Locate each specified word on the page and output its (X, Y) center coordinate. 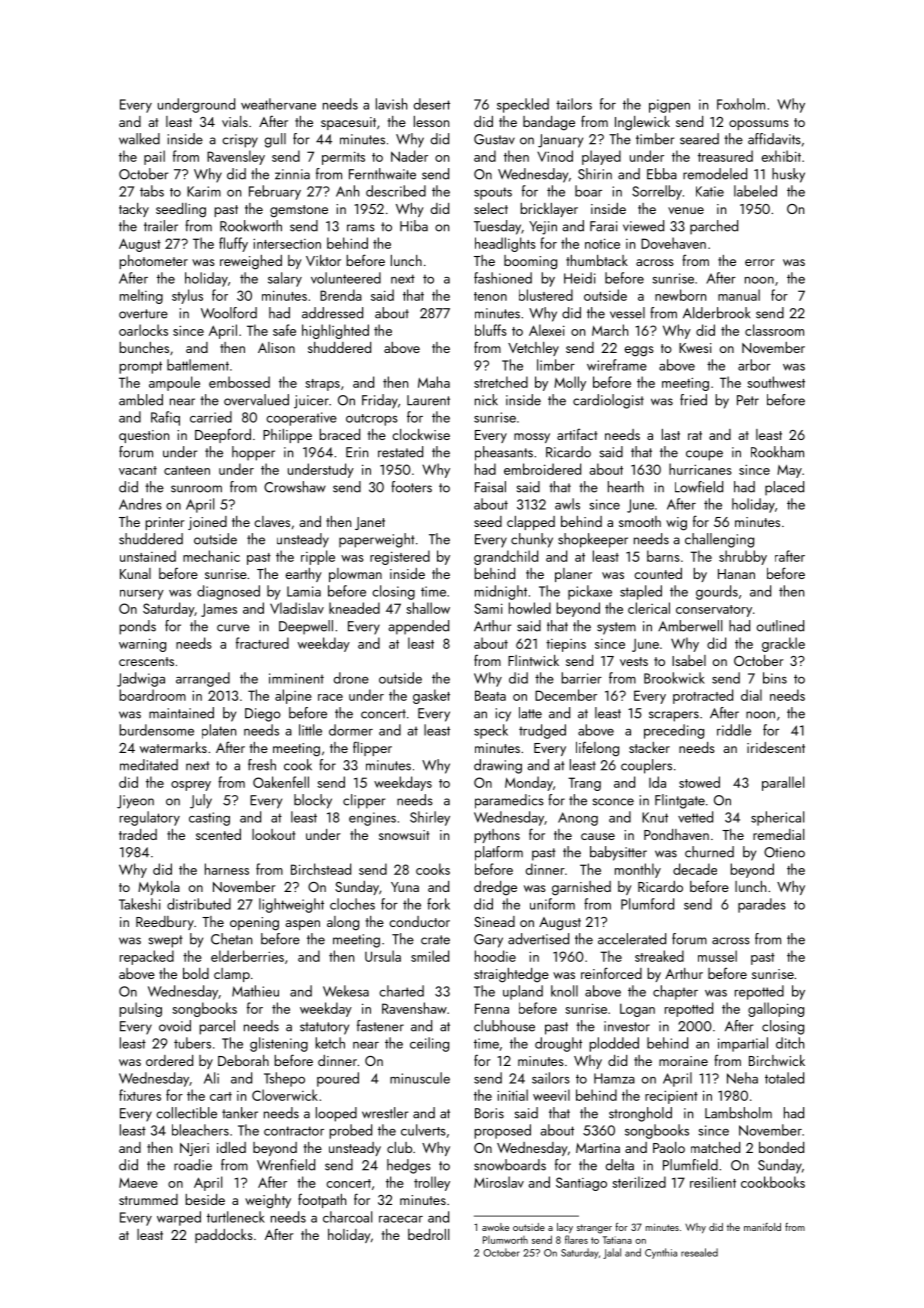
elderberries (247, 956)
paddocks (224, 1236)
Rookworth (251, 226)
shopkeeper (593, 540)
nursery (142, 595)
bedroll (428, 1234)
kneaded (354, 608)
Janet (370, 523)
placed (784, 488)
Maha (434, 382)
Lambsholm (738, 1113)
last (671, 434)
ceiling (429, 1044)
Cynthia (661, 1253)
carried (211, 417)
